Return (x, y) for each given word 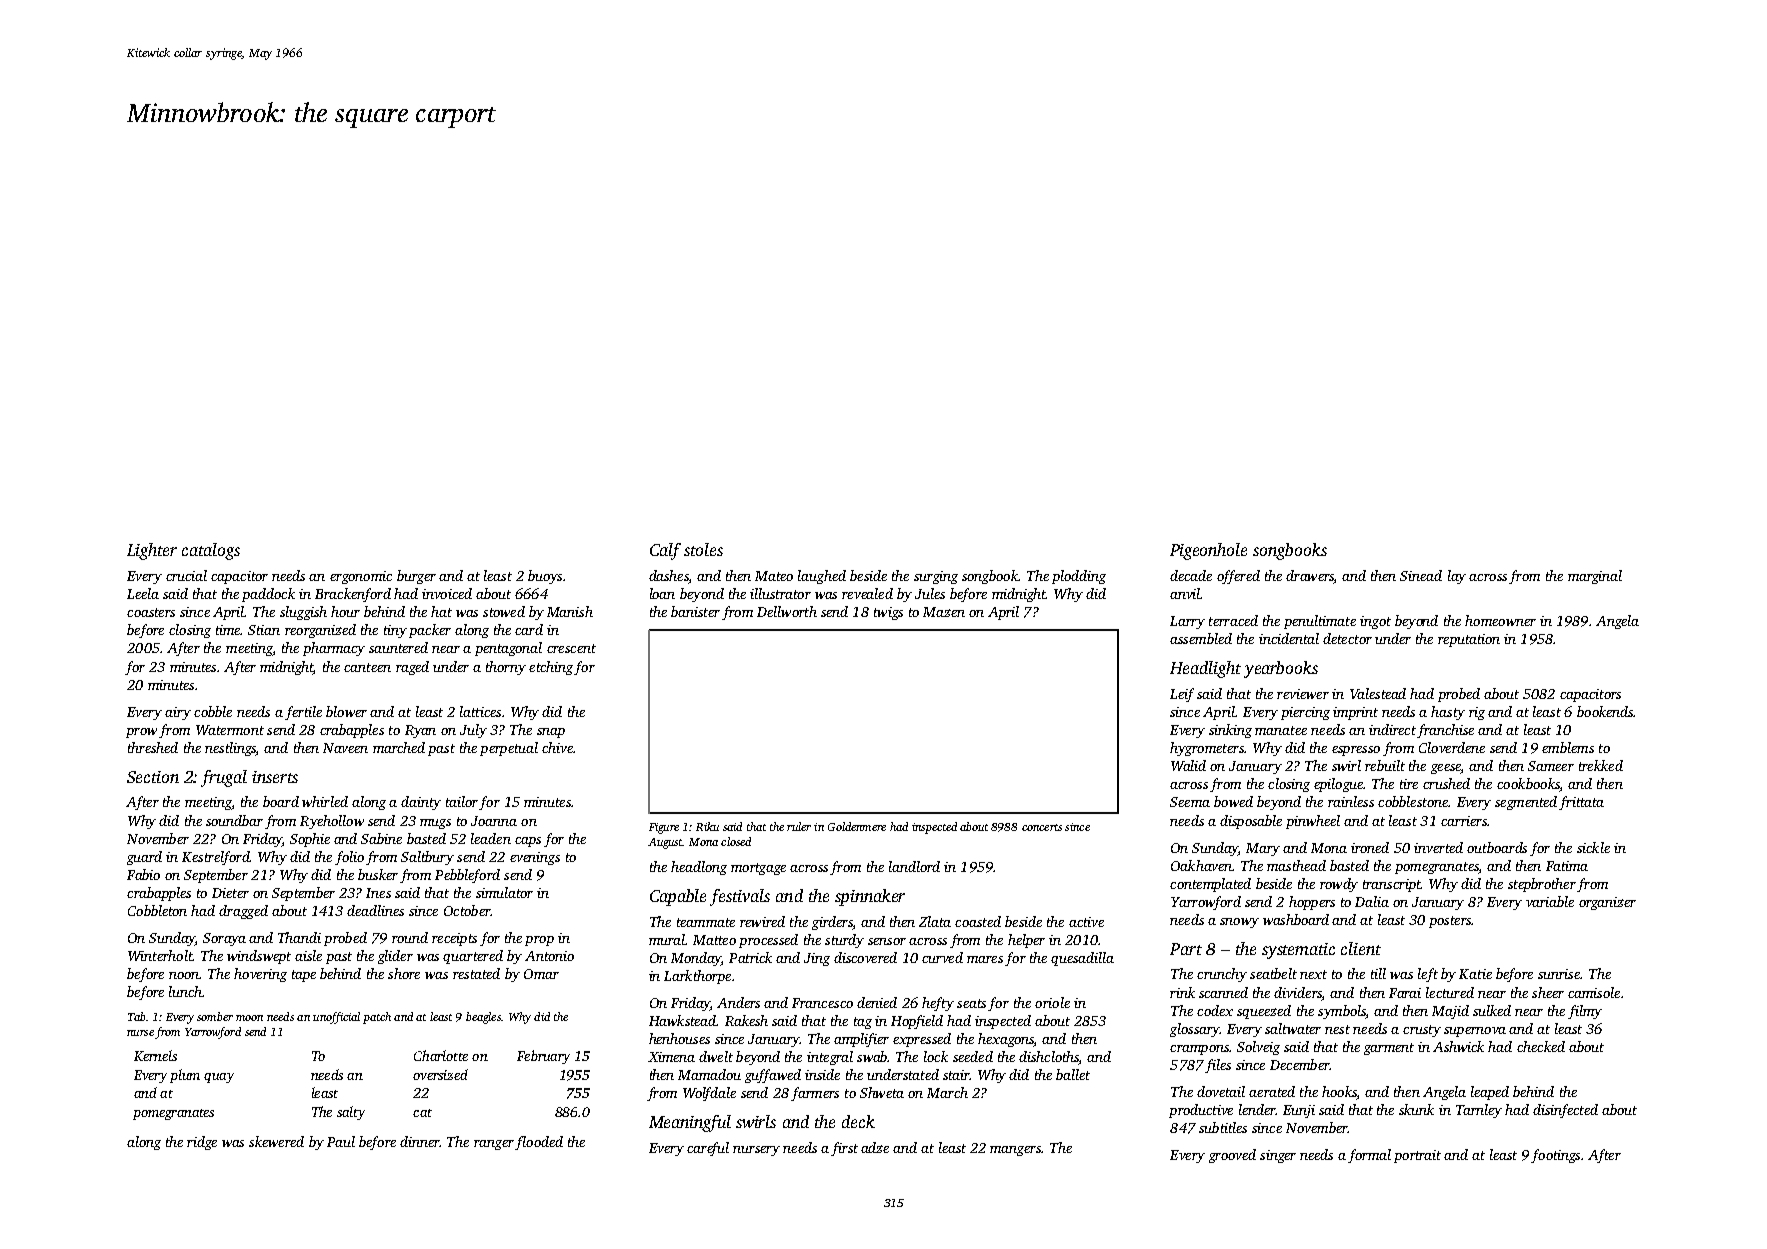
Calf (665, 551)
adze (875, 1147)
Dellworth (787, 611)
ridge (202, 1143)
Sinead (1421, 575)
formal (1369, 1156)
